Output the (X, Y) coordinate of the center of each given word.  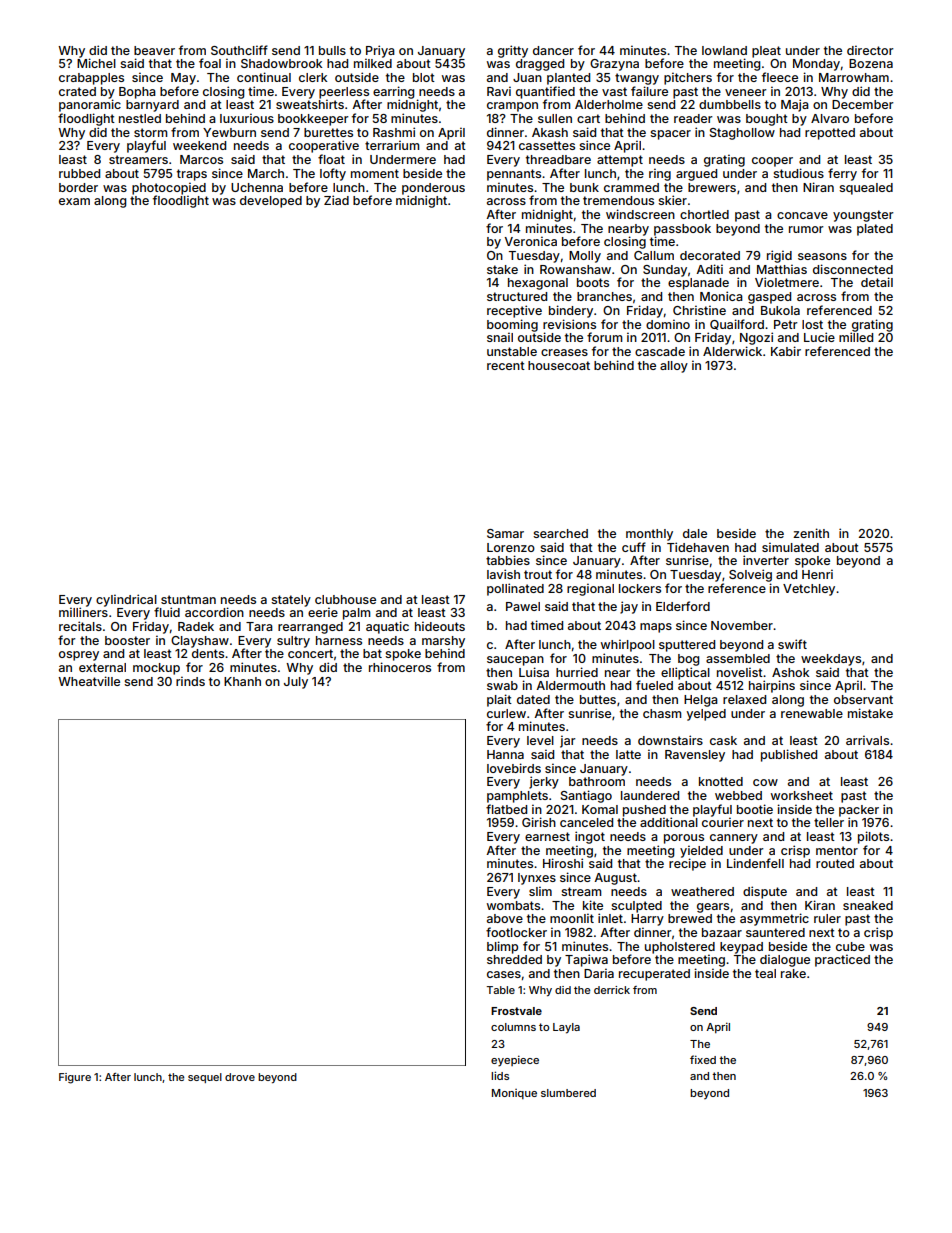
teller (829, 822)
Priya (380, 51)
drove (240, 1077)
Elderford (683, 606)
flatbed (506, 809)
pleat (766, 52)
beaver (154, 50)
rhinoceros (400, 667)
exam (74, 201)
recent (506, 365)
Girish (539, 822)
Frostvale (516, 1011)
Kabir (786, 351)
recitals (80, 626)
